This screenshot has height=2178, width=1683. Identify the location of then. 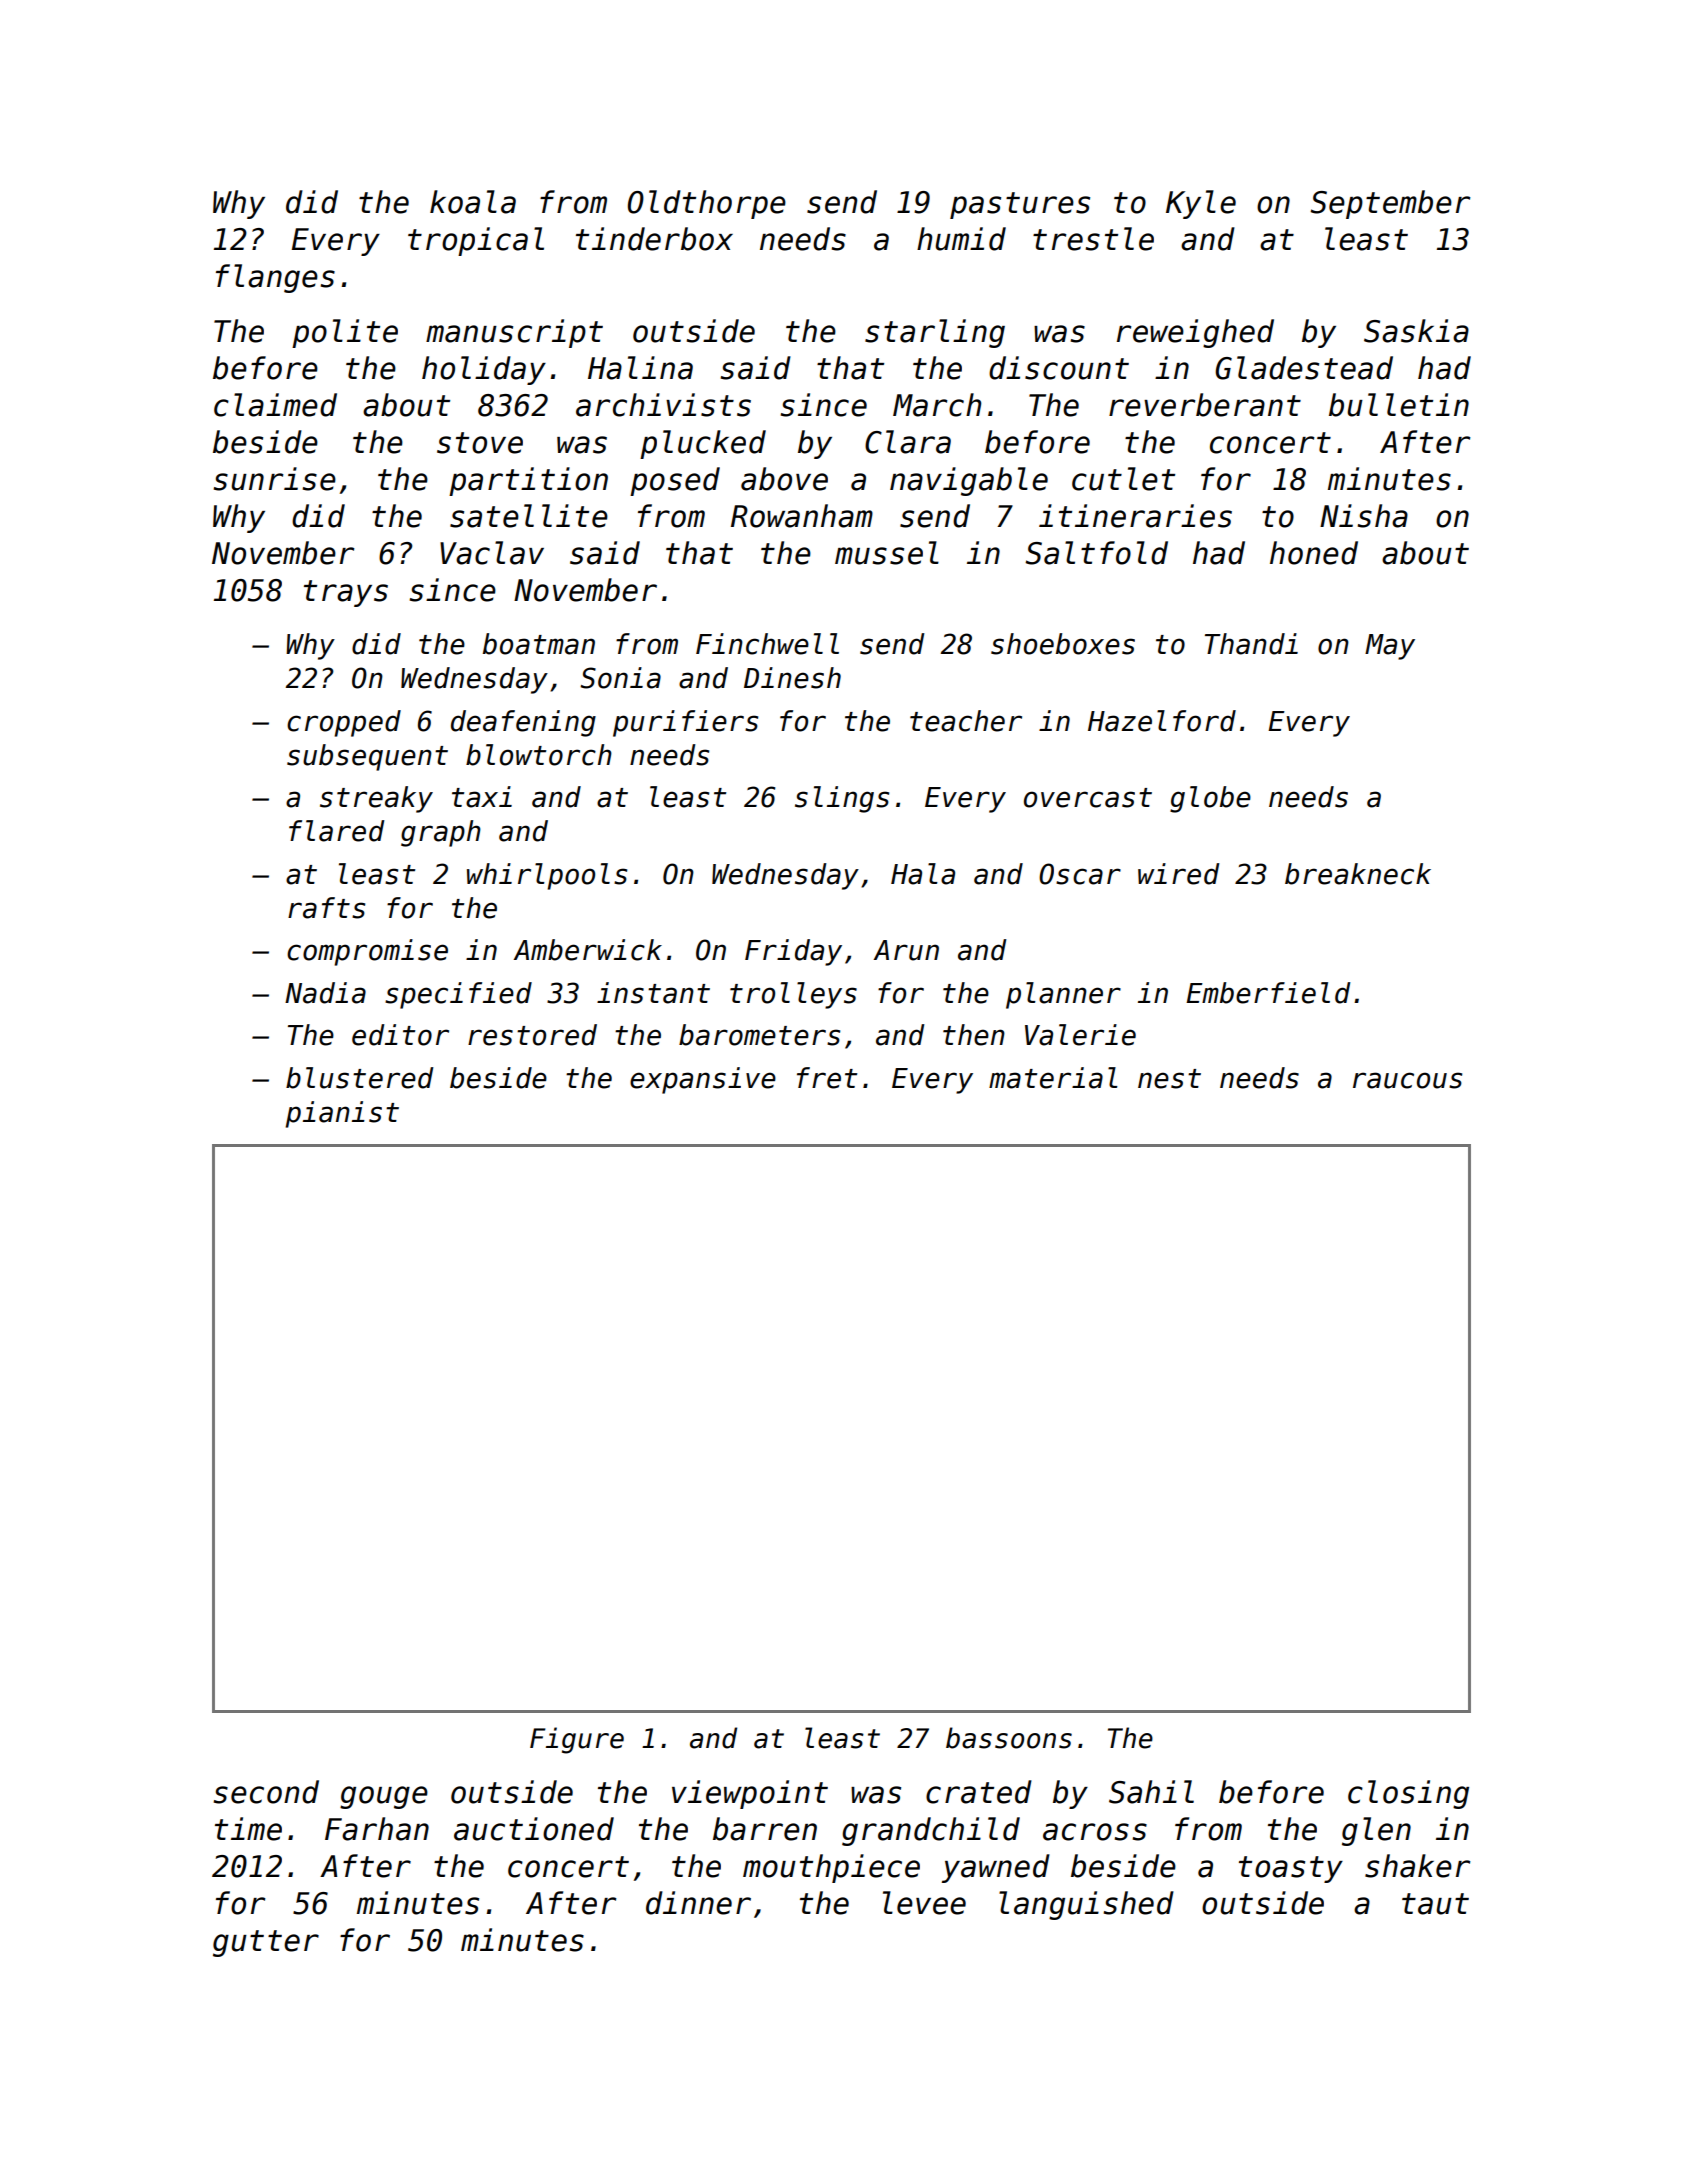
(974, 1035).
